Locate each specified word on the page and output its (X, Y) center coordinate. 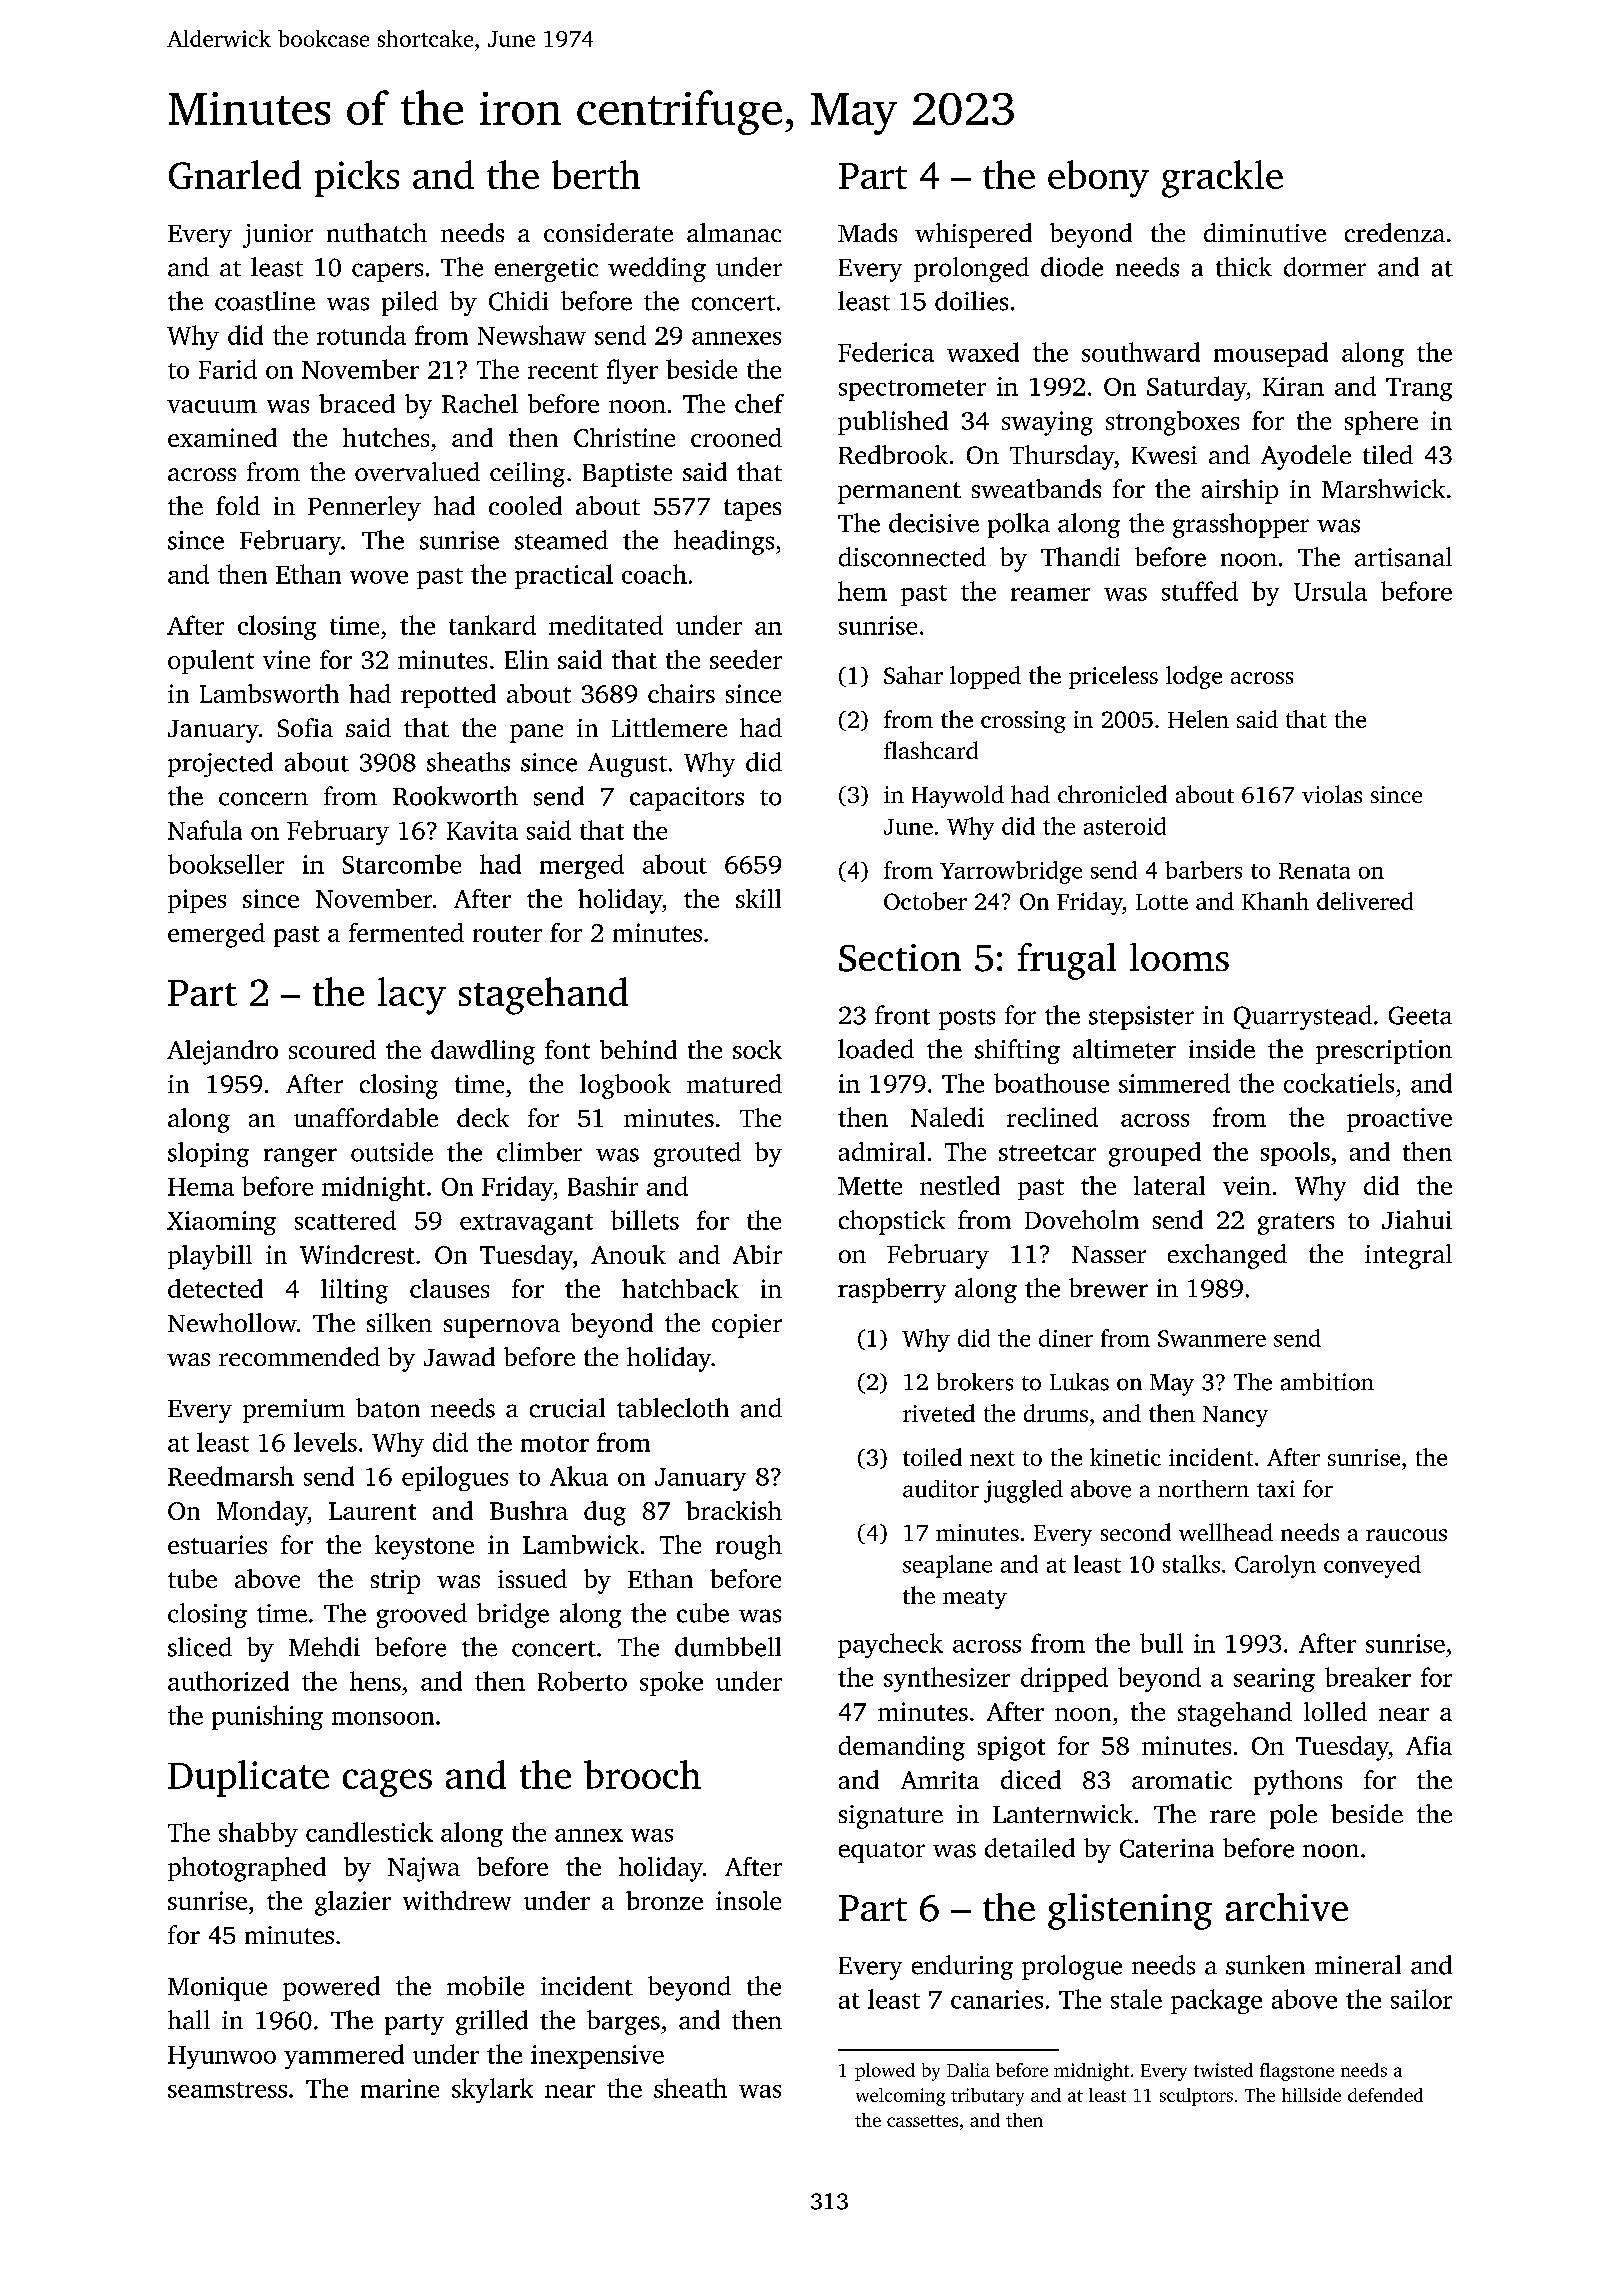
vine (286, 659)
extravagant (526, 1224)
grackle (1222, 179)
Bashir (603, 1186)
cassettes (922, 2121)
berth (596, 174)
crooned (736, 437)
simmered (1174, 1083)
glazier (353, 1903)
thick (1244, 267)
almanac (734, 232)
